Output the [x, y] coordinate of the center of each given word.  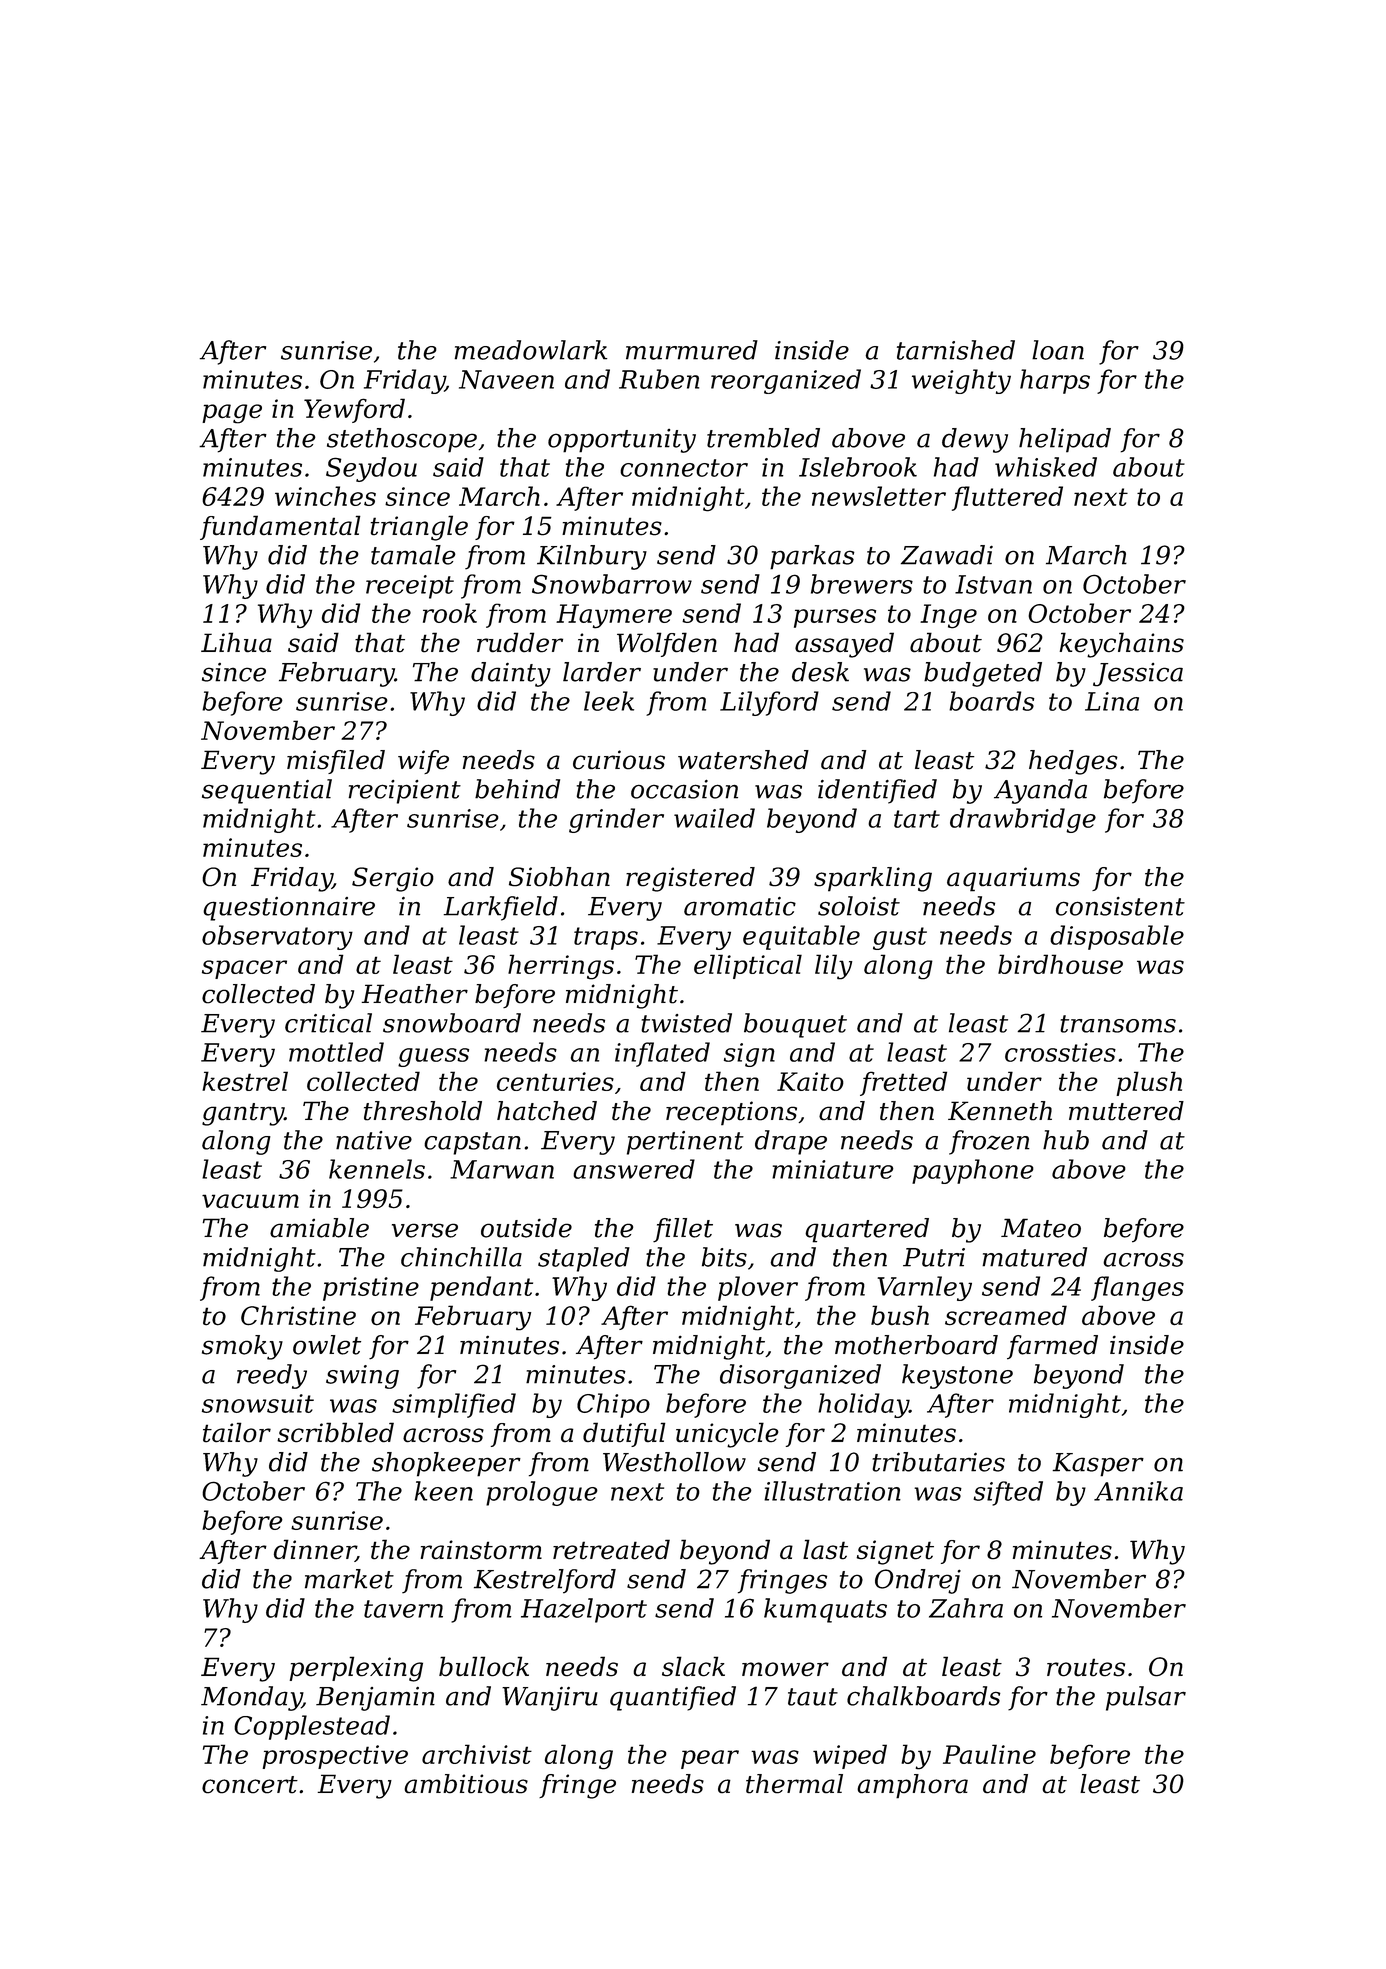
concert [250, 1785]
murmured [692, 350]
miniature [833, 1169]
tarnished [956, 350]
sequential [267, 791]
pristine [371, 1289]
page [232, 414]
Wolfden [667, 644]
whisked [1046, 467]
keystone [957, 1376]
